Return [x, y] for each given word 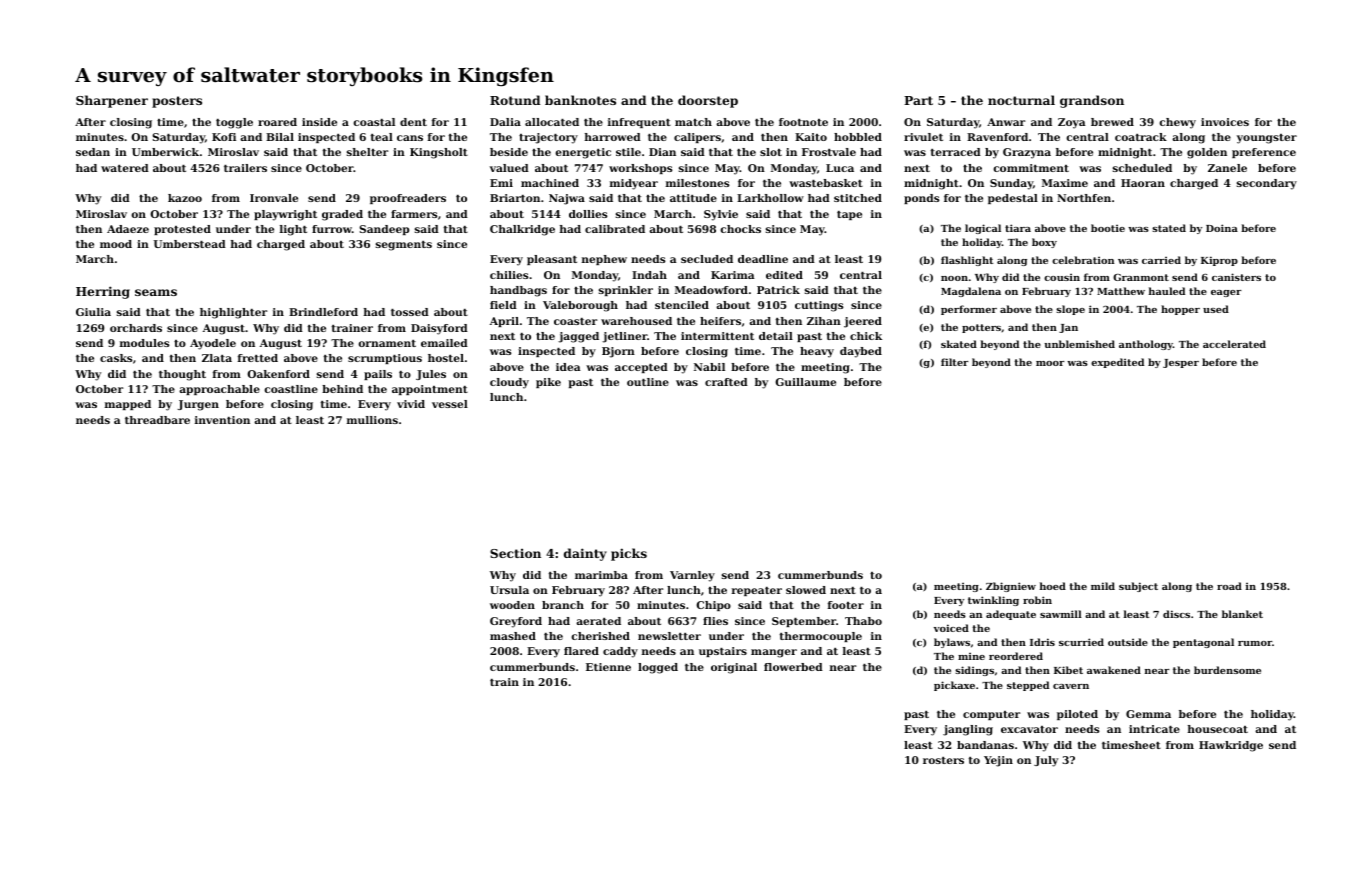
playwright [285, 215]
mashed [513, 636]
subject [1138, 587]
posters [177, 102]
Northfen [1084, 198]
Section [515, 553]
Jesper [1181, 363]
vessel [450, 404]
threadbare [157, 420]
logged [658, 668]
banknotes [580, 100]
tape [849, 215]
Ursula [509, 590]
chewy [1177, 123]
